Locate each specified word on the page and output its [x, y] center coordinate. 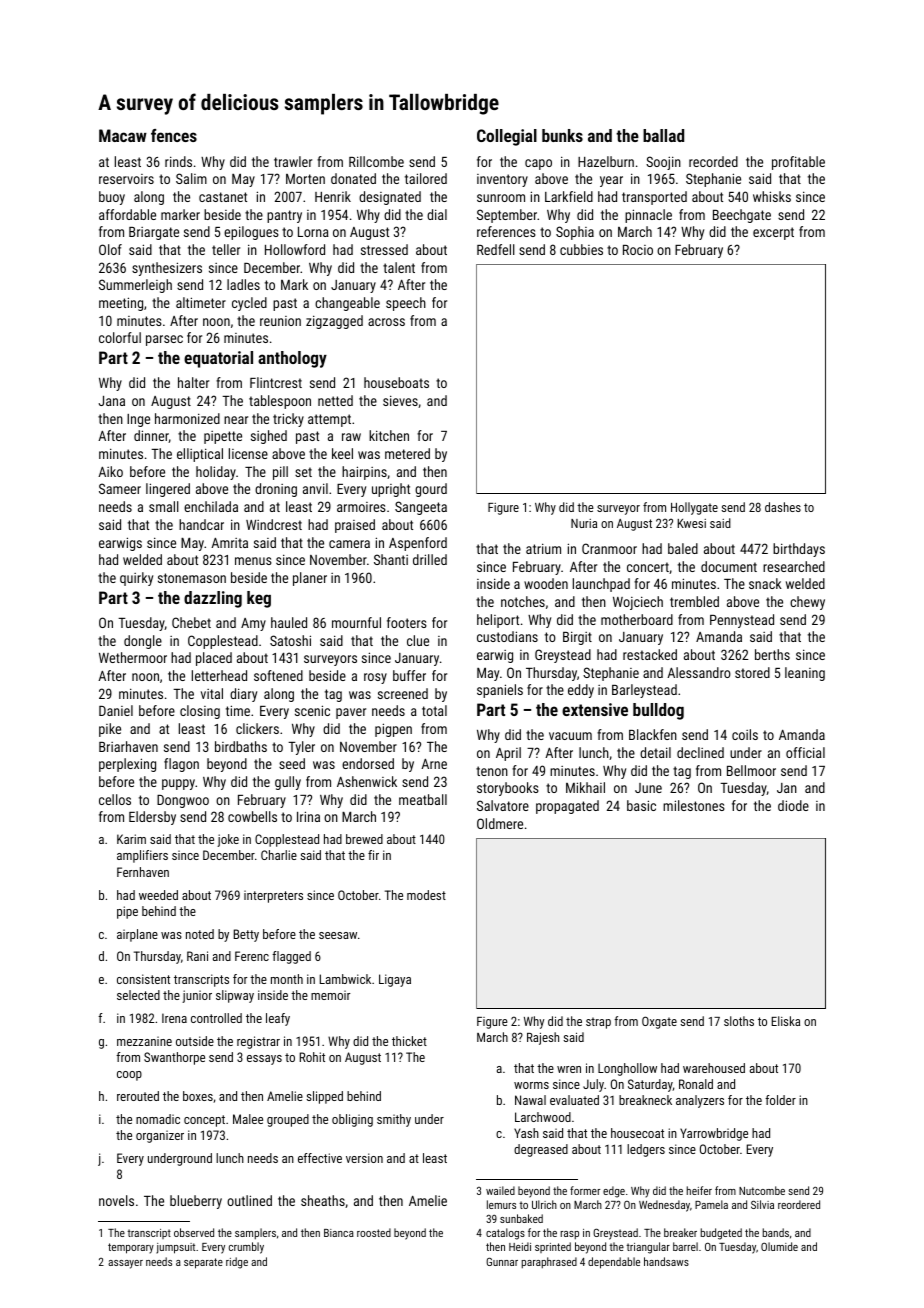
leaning [805, 674]
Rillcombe [376, 161]
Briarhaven [128, 746]
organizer [160, 1136]
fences [174, 135]
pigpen [393, 730]
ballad [663, 135]
